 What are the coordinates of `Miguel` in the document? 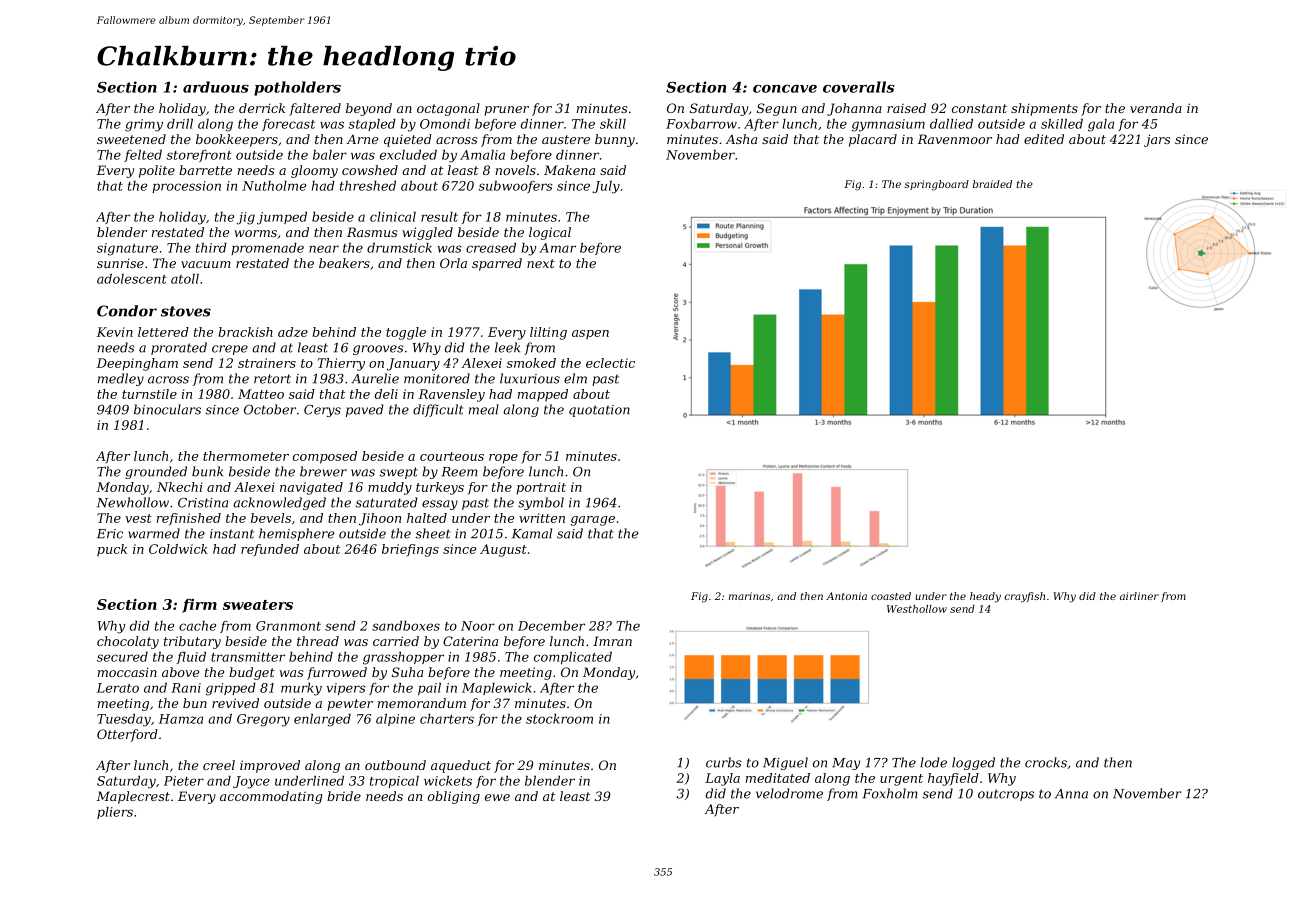 It's located at (785, 763).
